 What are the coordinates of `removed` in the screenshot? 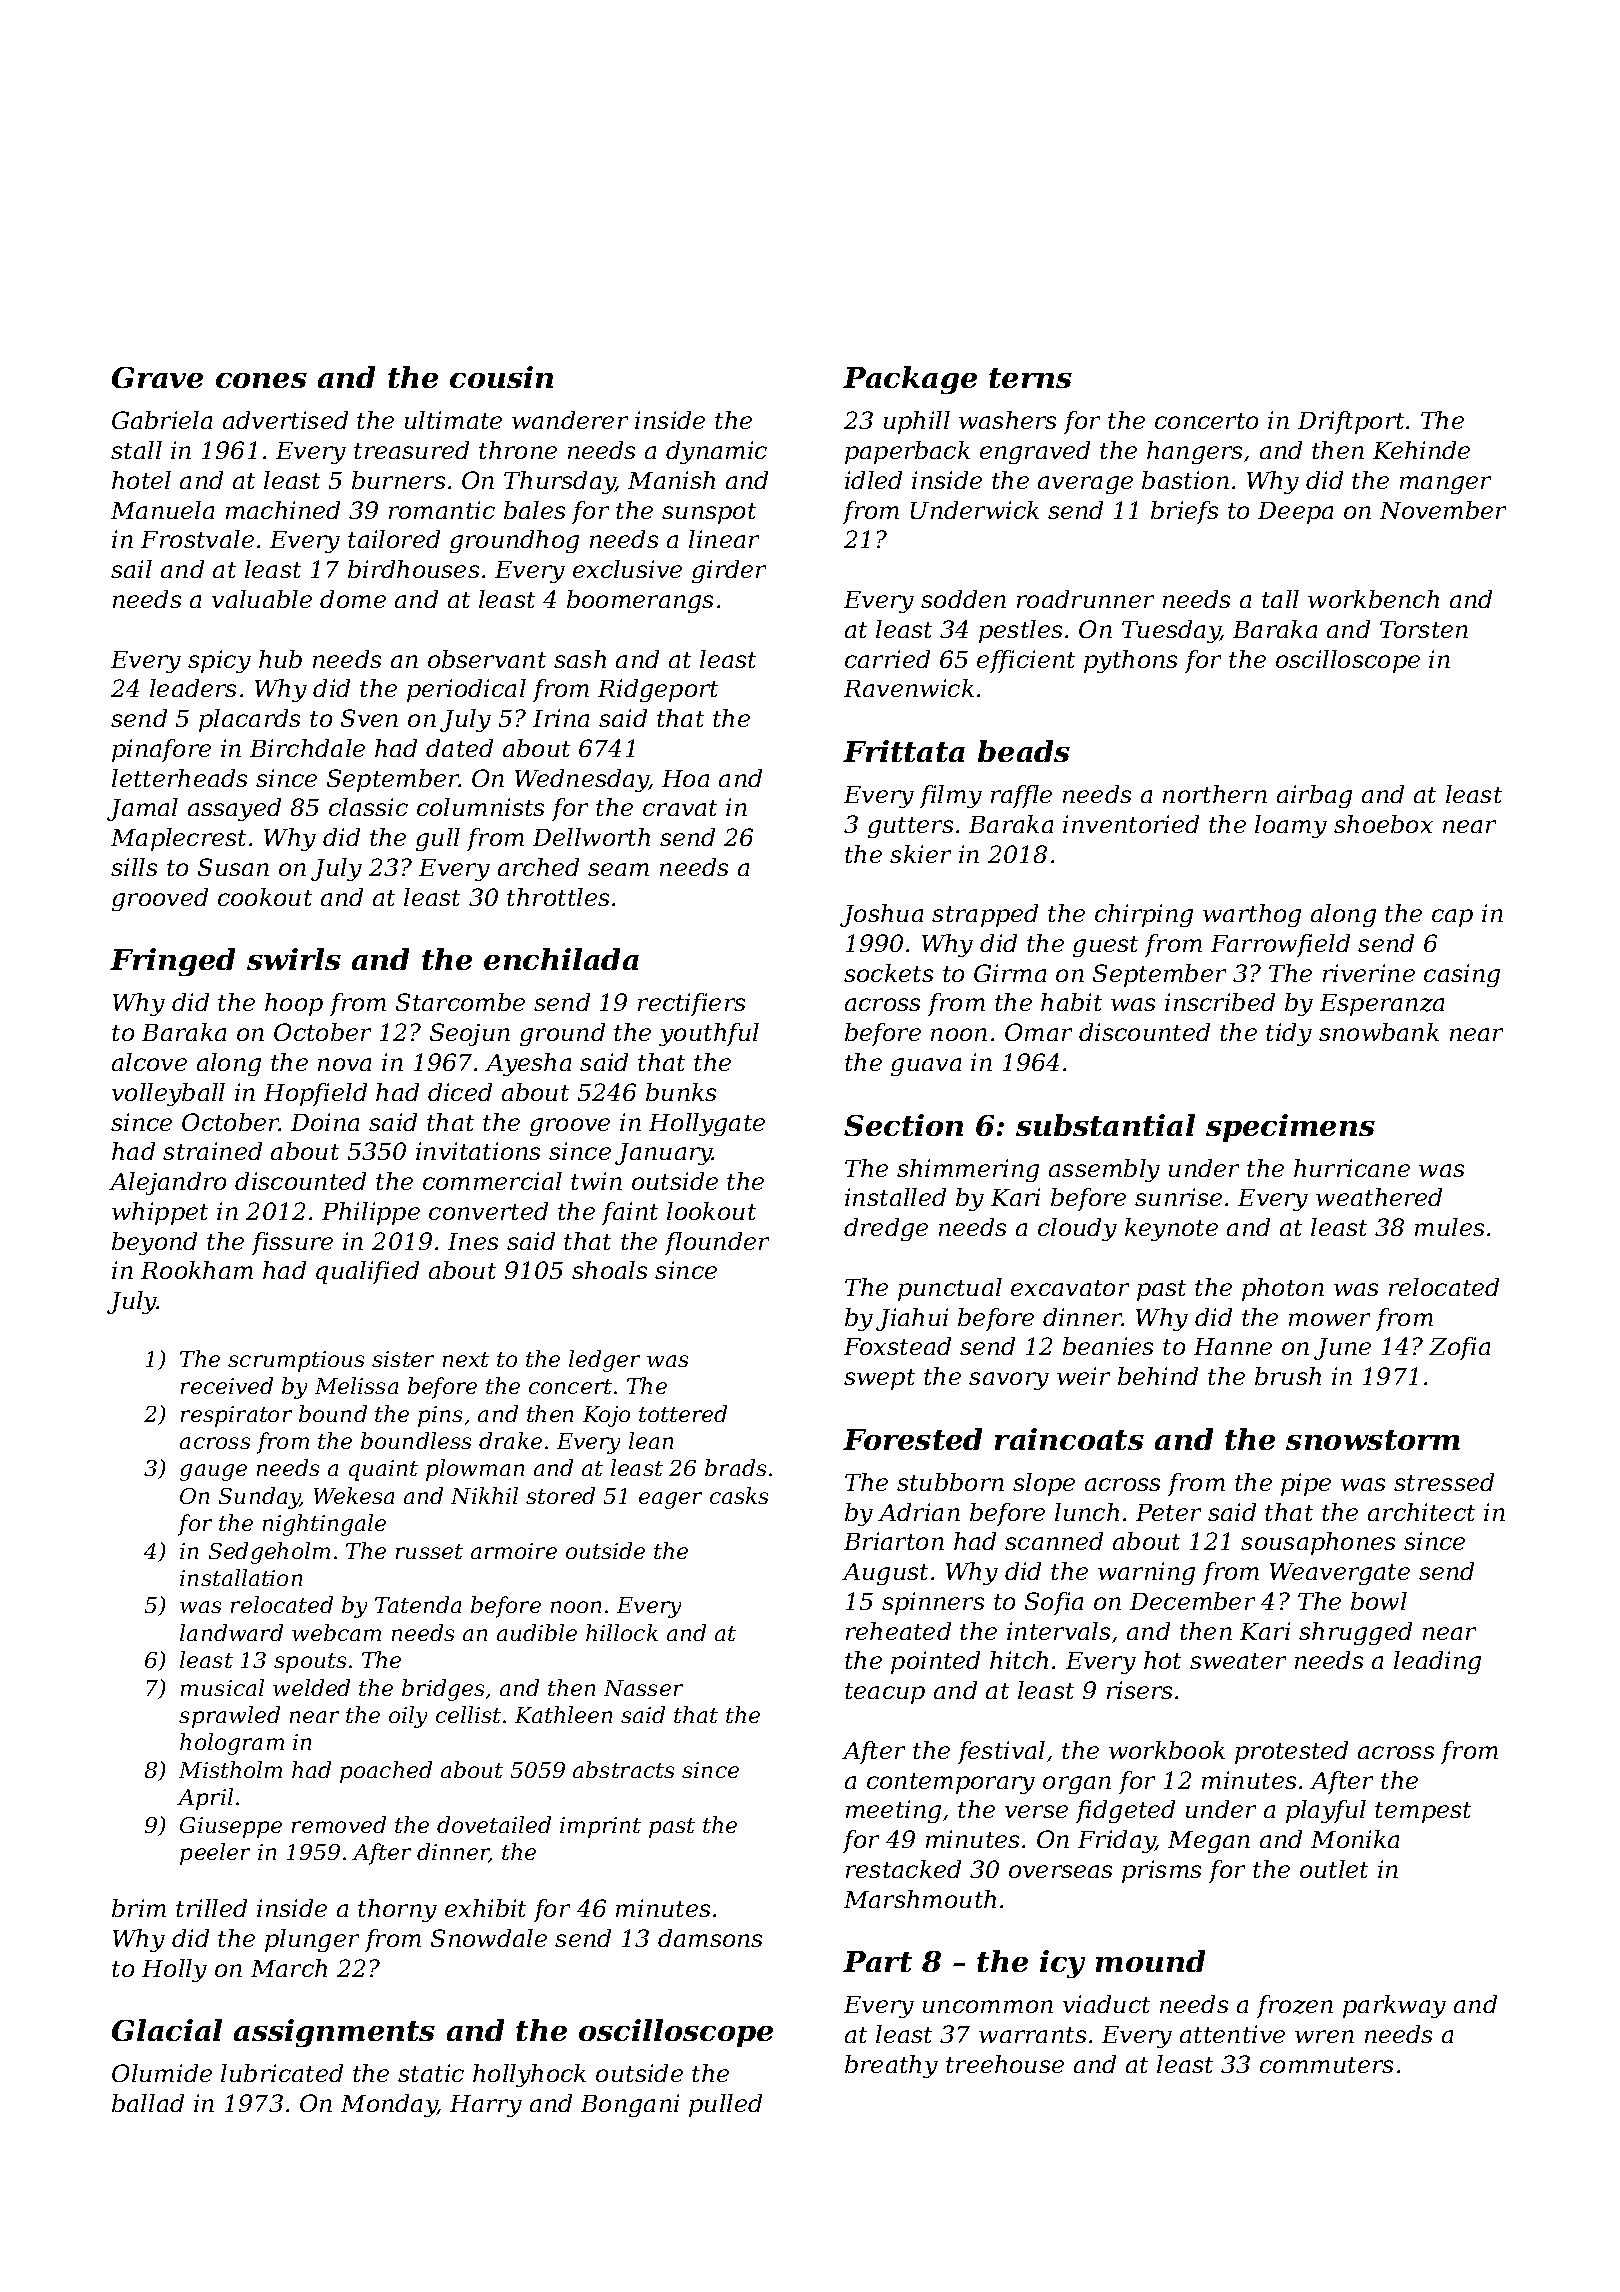 It's located at (339, 1824).
